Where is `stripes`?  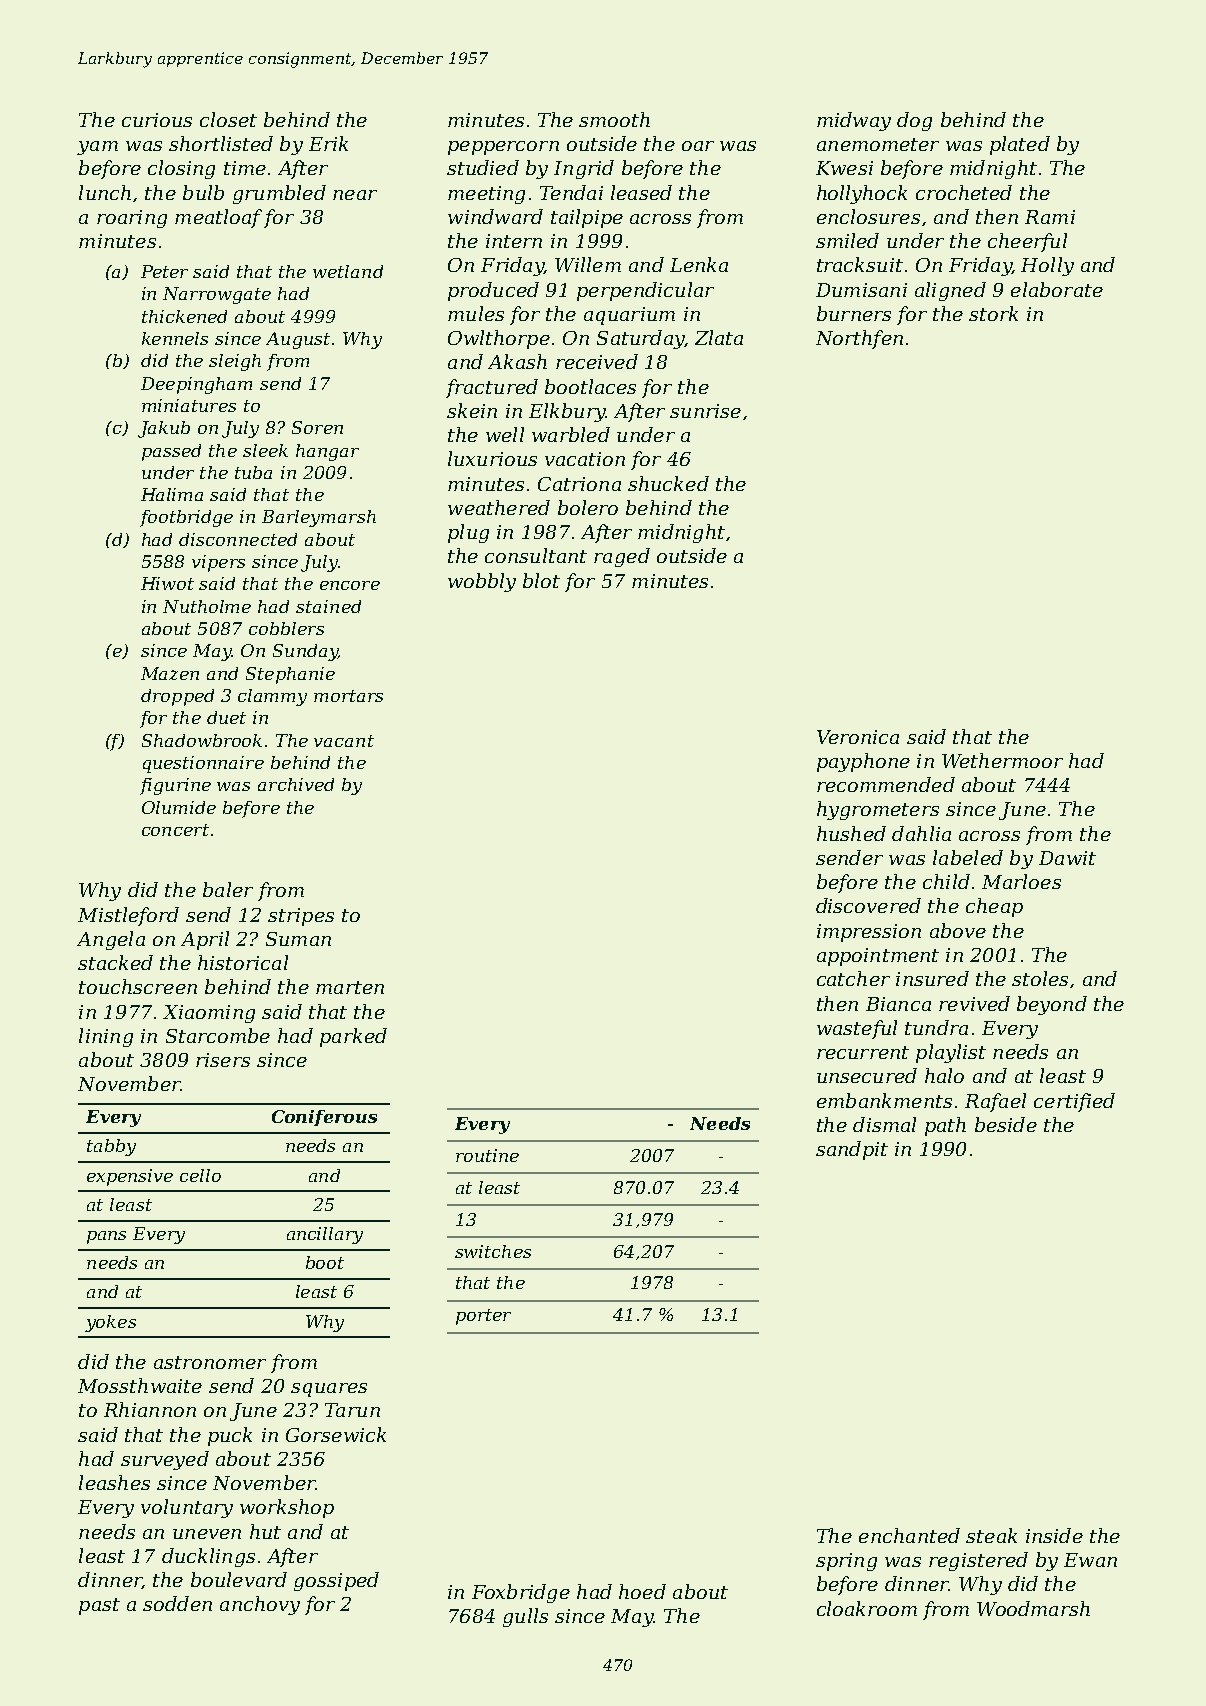
stripes is located at coordinates (301, 917).
